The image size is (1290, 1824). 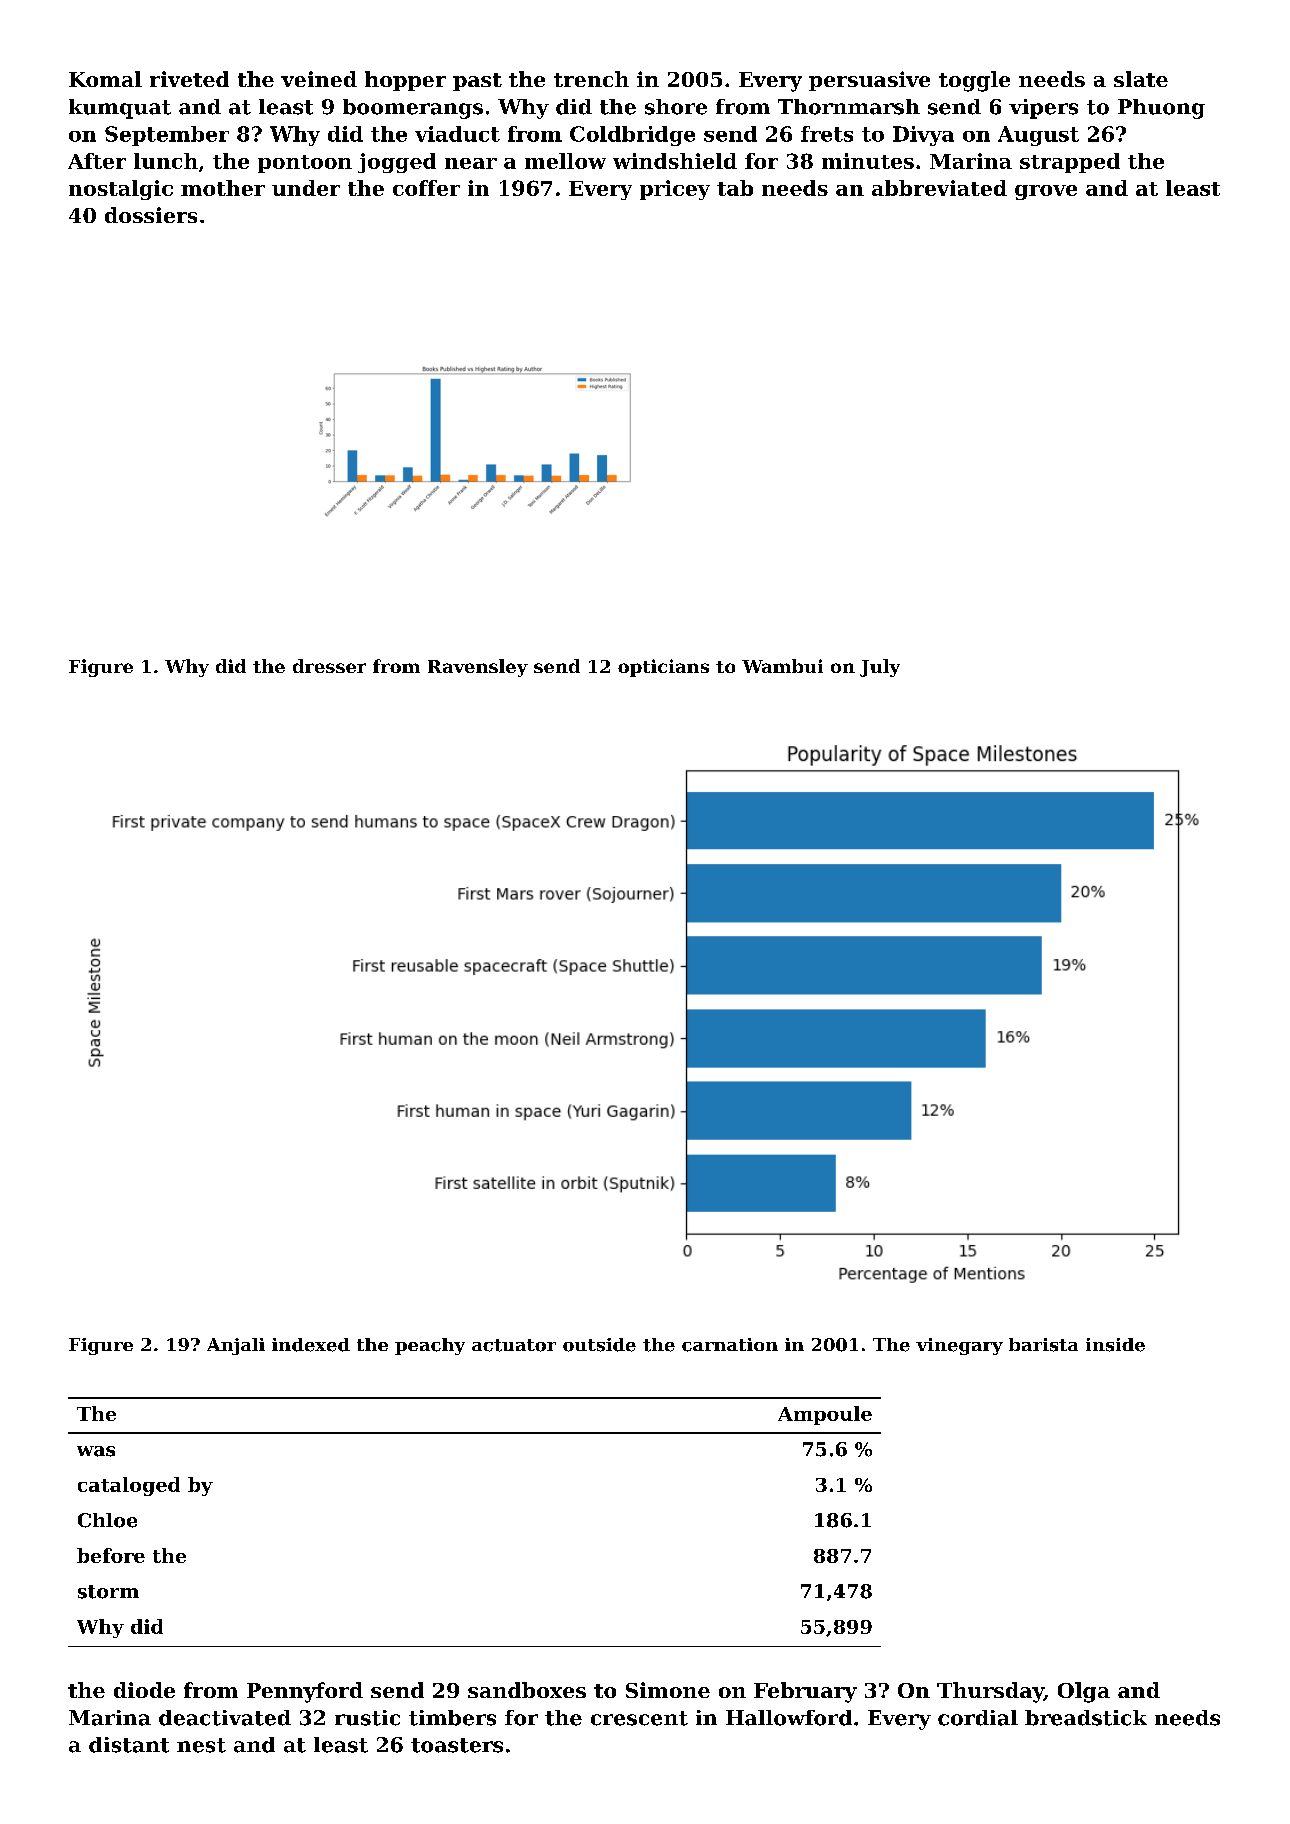 I want to click on dresser, so click(x=329, y=666).
